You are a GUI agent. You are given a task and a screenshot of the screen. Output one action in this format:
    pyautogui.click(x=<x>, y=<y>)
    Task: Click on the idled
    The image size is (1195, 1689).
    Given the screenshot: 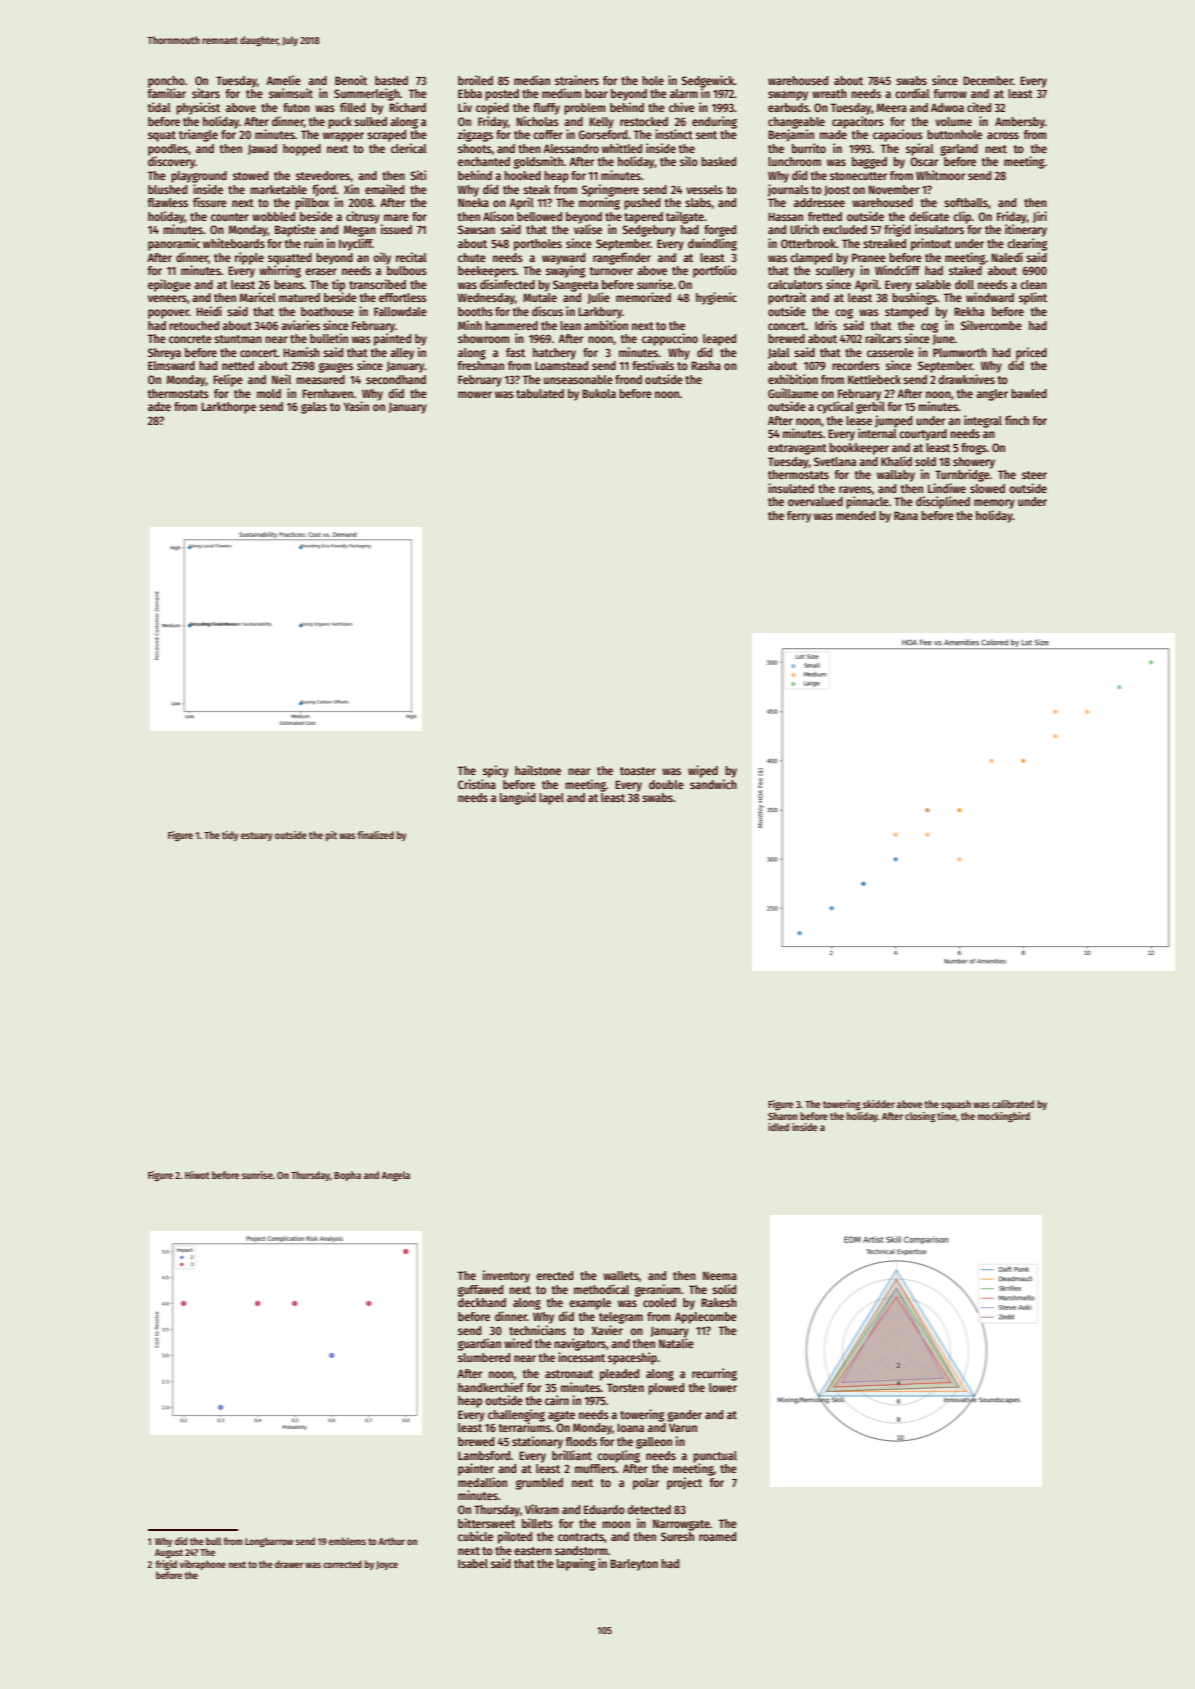 What is the action you would take?
    pyautogui.click(x=778, y=1127)
